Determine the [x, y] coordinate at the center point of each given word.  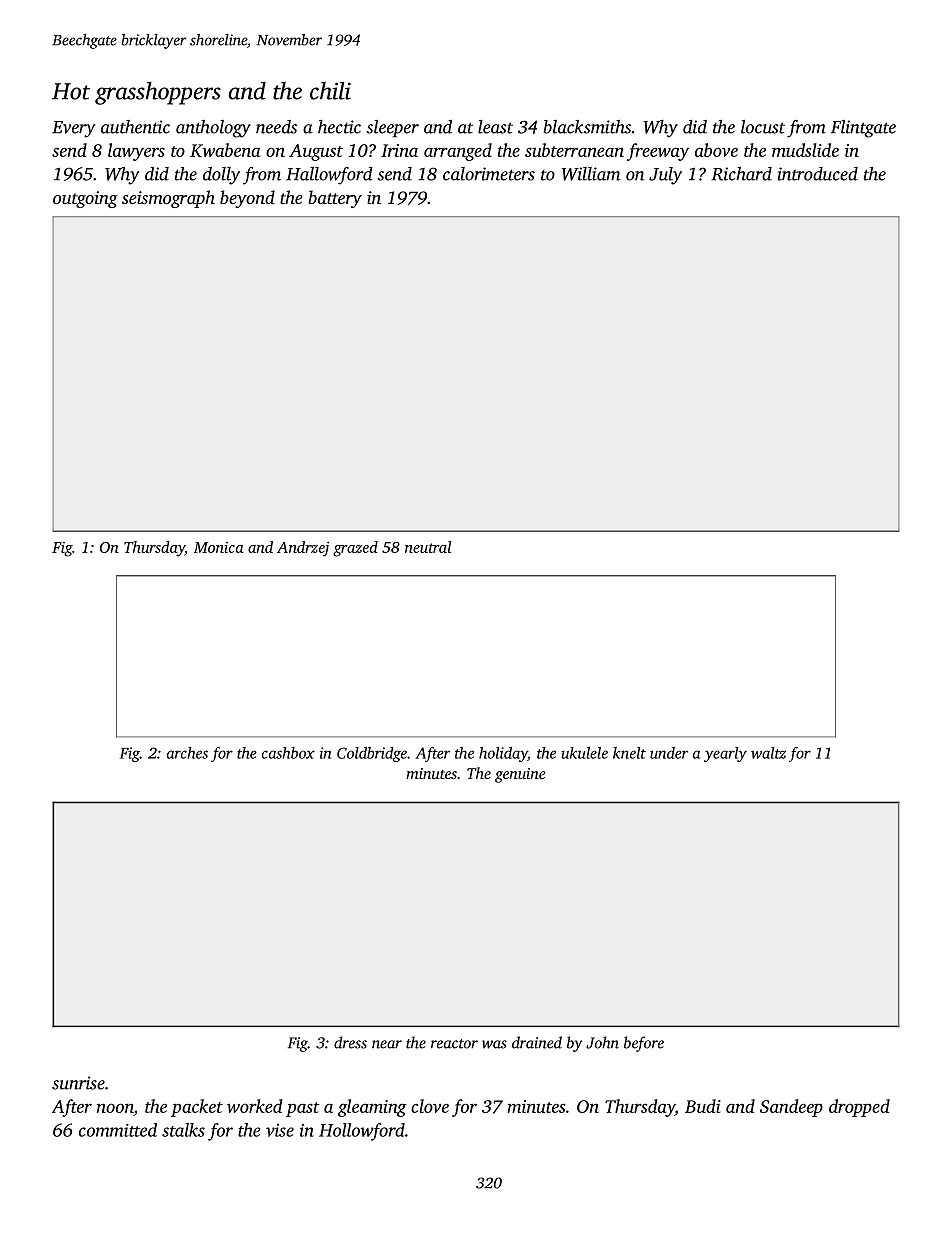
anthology [213, 129]
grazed [355, 549]
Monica [218, 547]
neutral [428, 547]
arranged [458, 152]
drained [537, 1042]
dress [350, 1042]
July [665, 176]
